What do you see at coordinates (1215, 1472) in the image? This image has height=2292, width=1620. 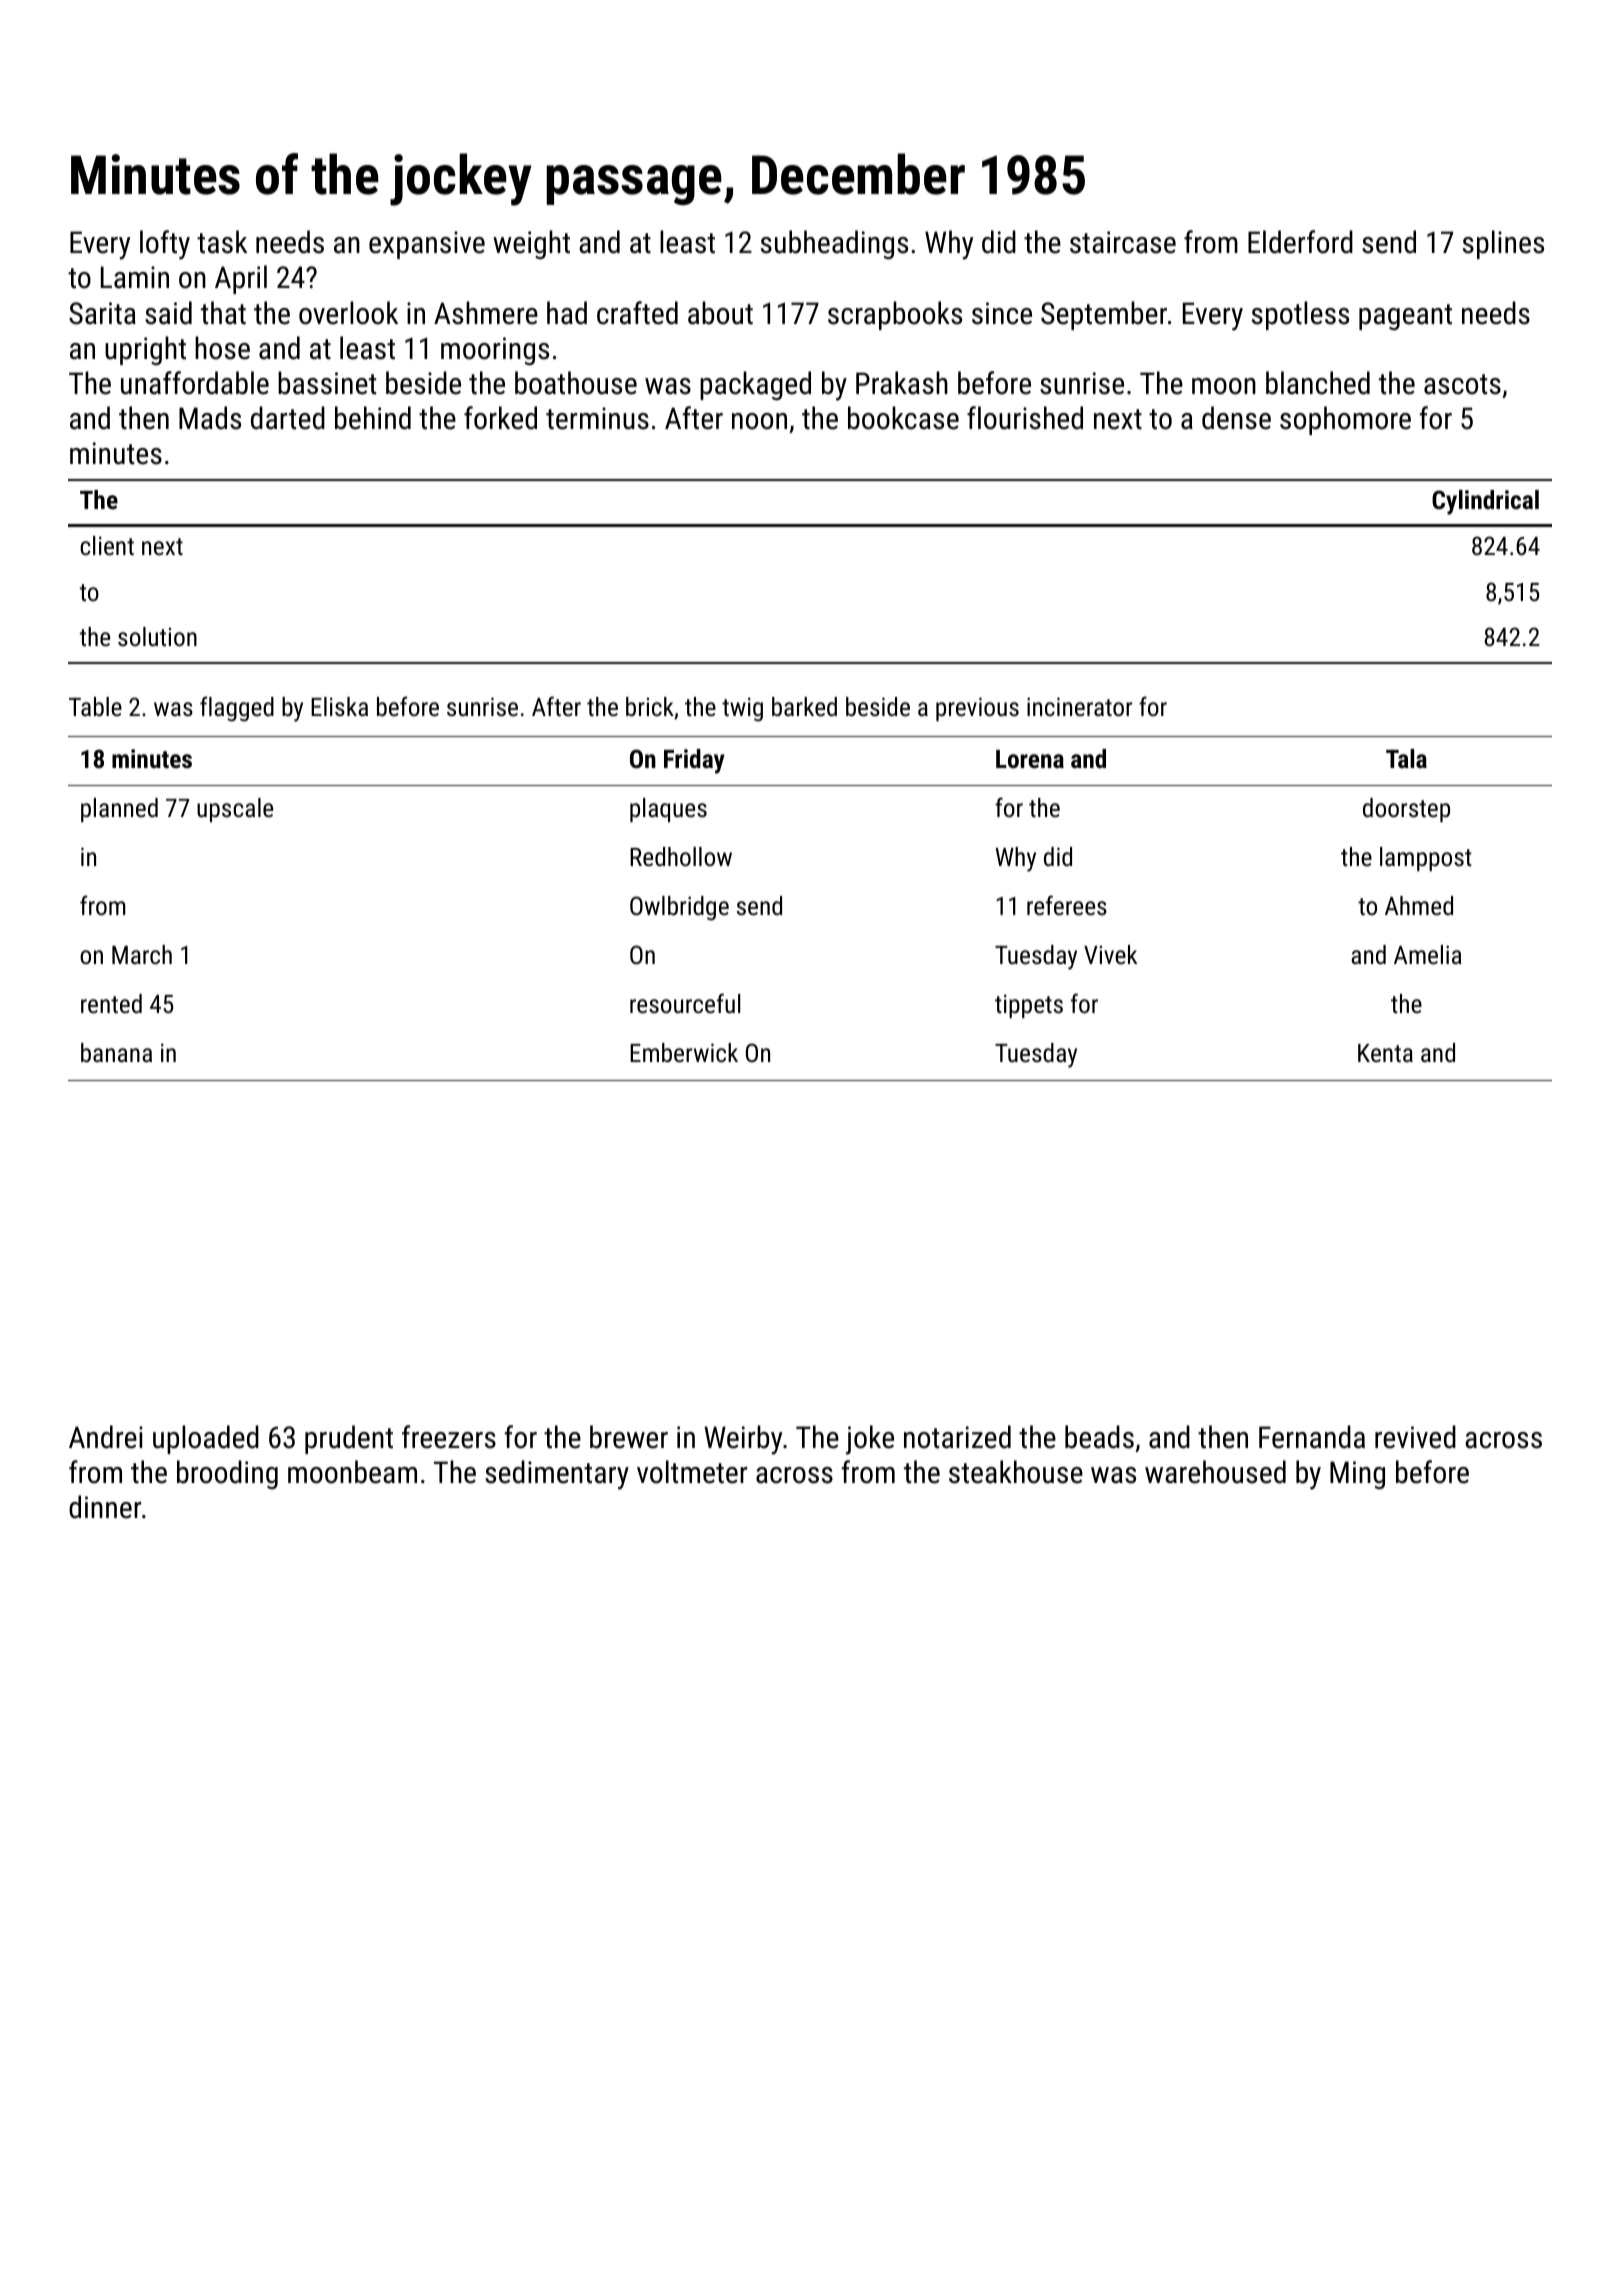 I see `warehoused` at bounding box center [1215, 1472].
